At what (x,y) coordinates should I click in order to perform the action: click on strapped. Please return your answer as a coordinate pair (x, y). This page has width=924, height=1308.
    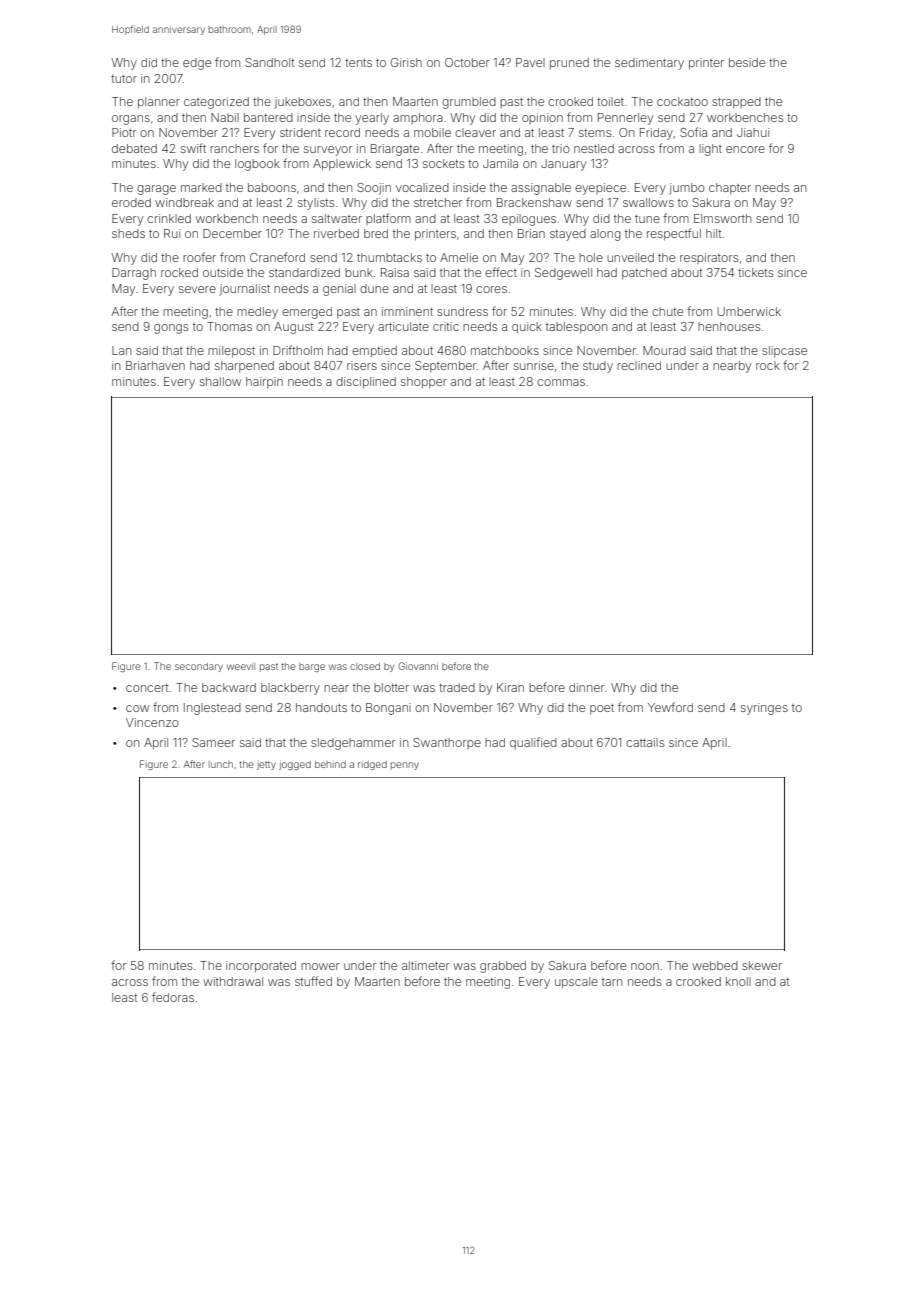
    Looking at the image, I should click on (736, 103).
